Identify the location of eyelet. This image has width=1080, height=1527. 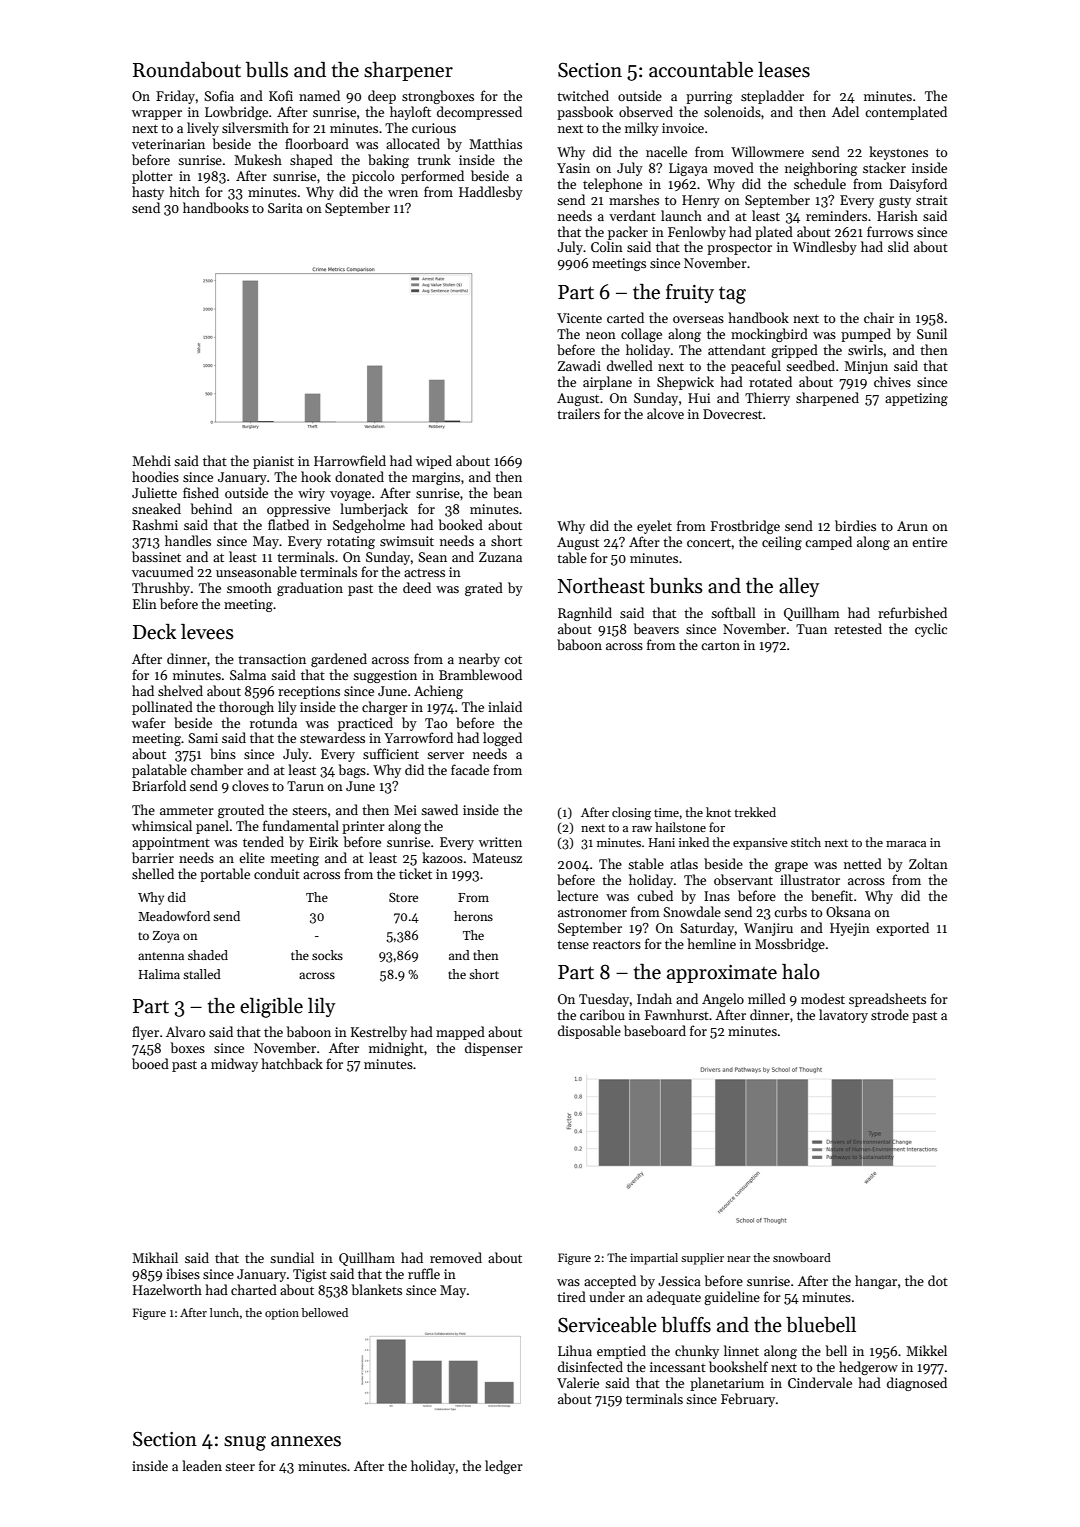
(654, 527).
